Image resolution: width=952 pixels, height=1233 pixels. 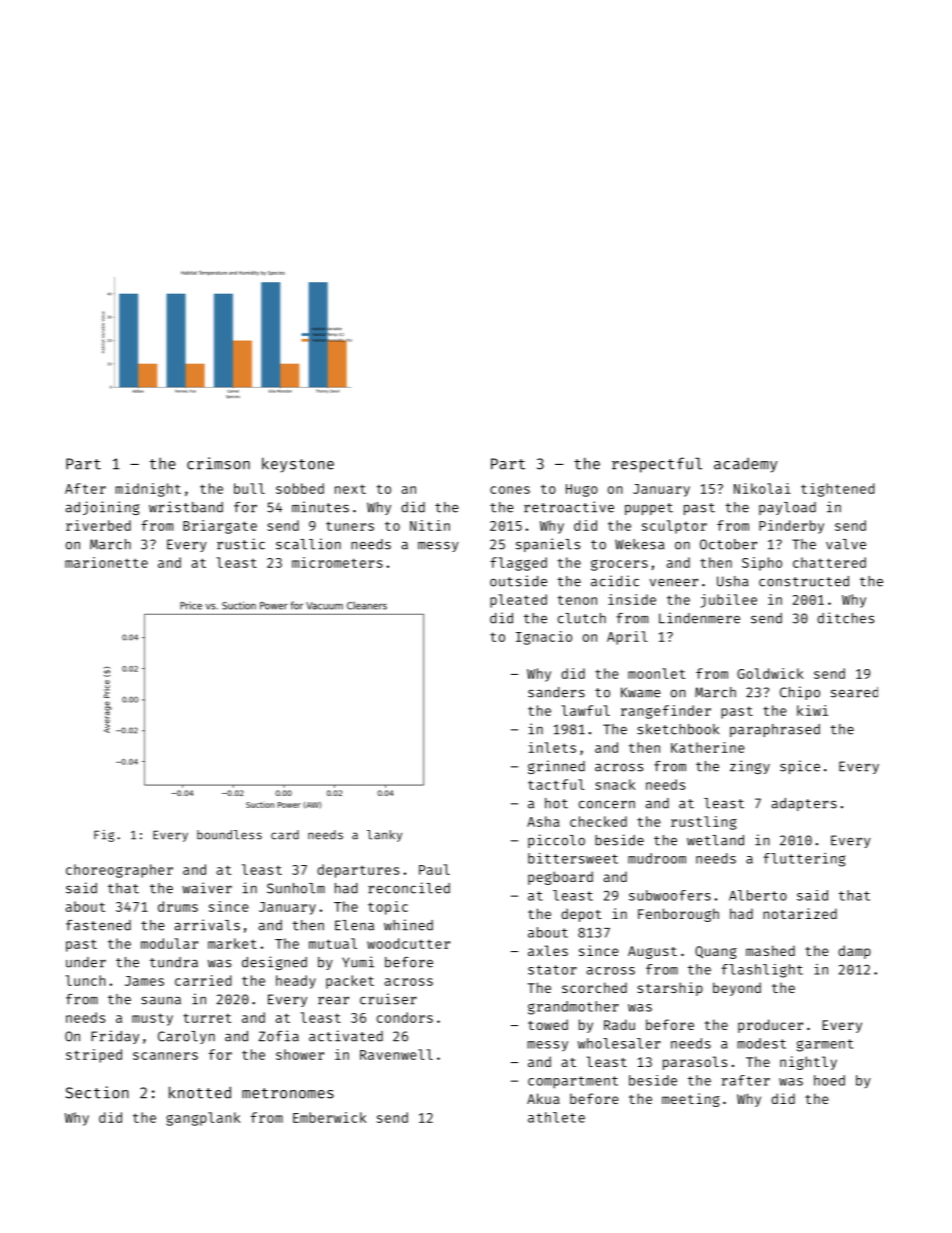 I want to click on pegboard, so click(x=560, y=878).
